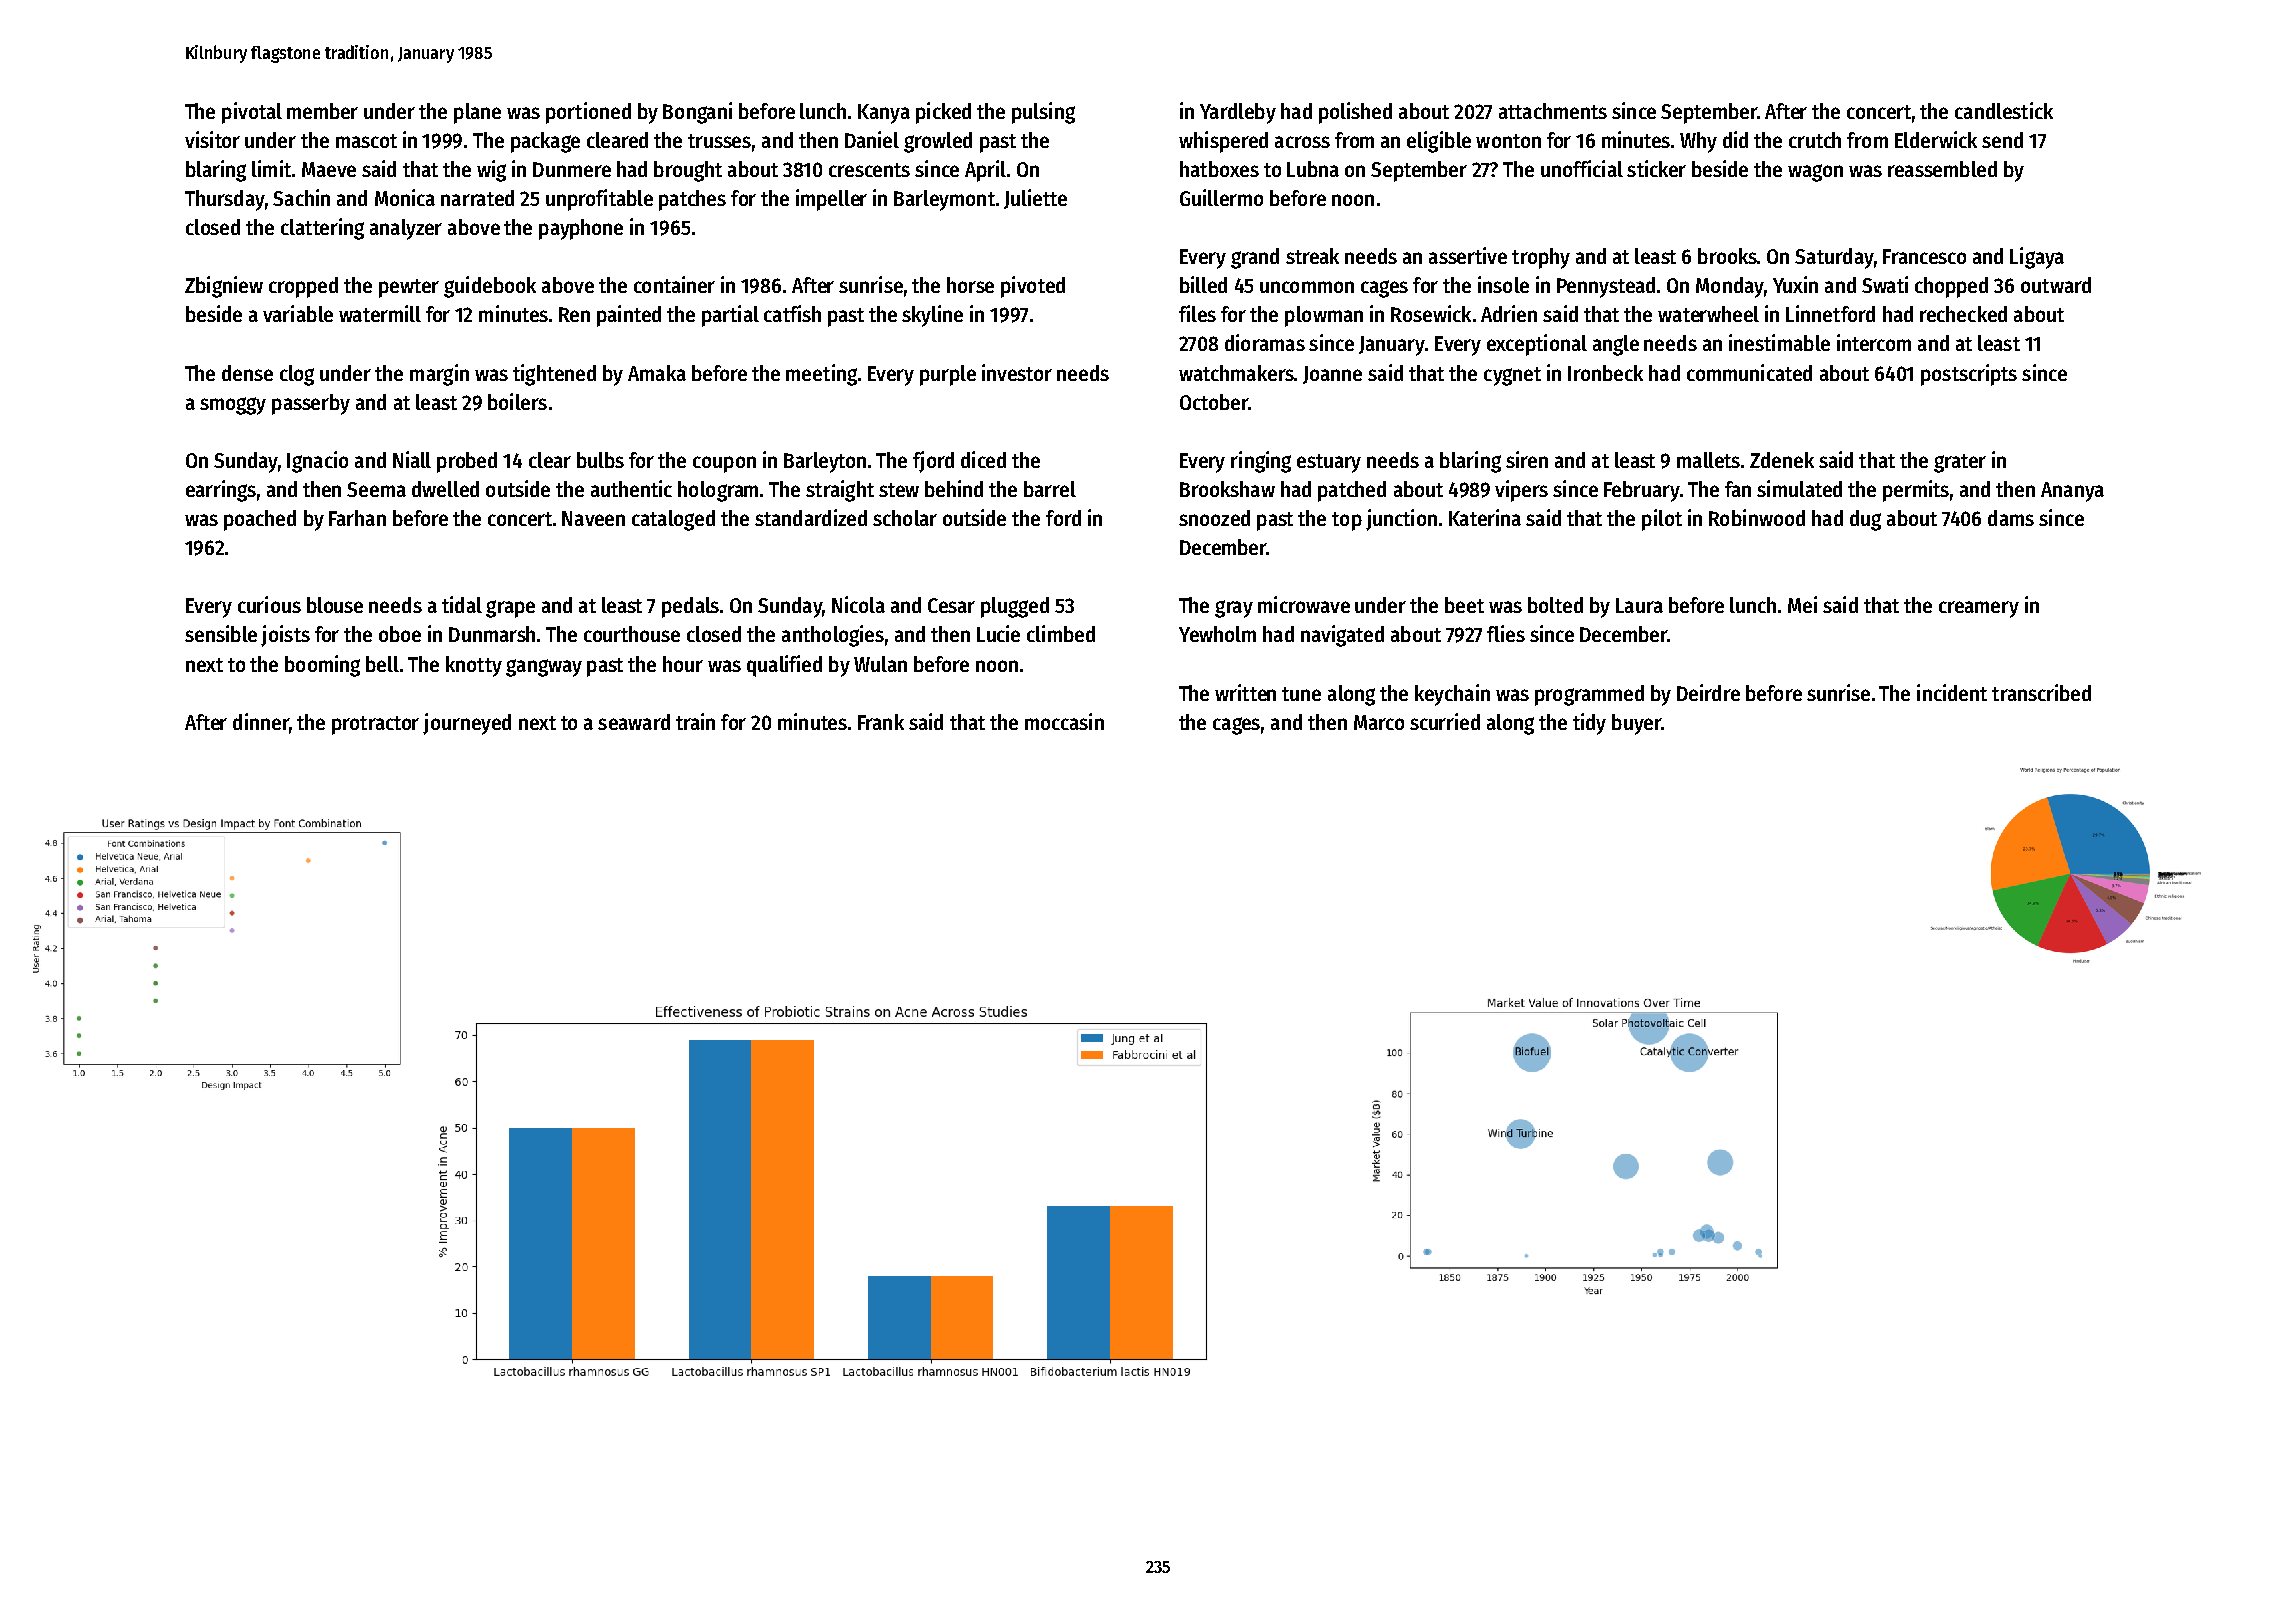 This document has height=1620, width=2292. Describe the element at coordinates (1035, 199) in the document. I see `Juliette` at that location.
